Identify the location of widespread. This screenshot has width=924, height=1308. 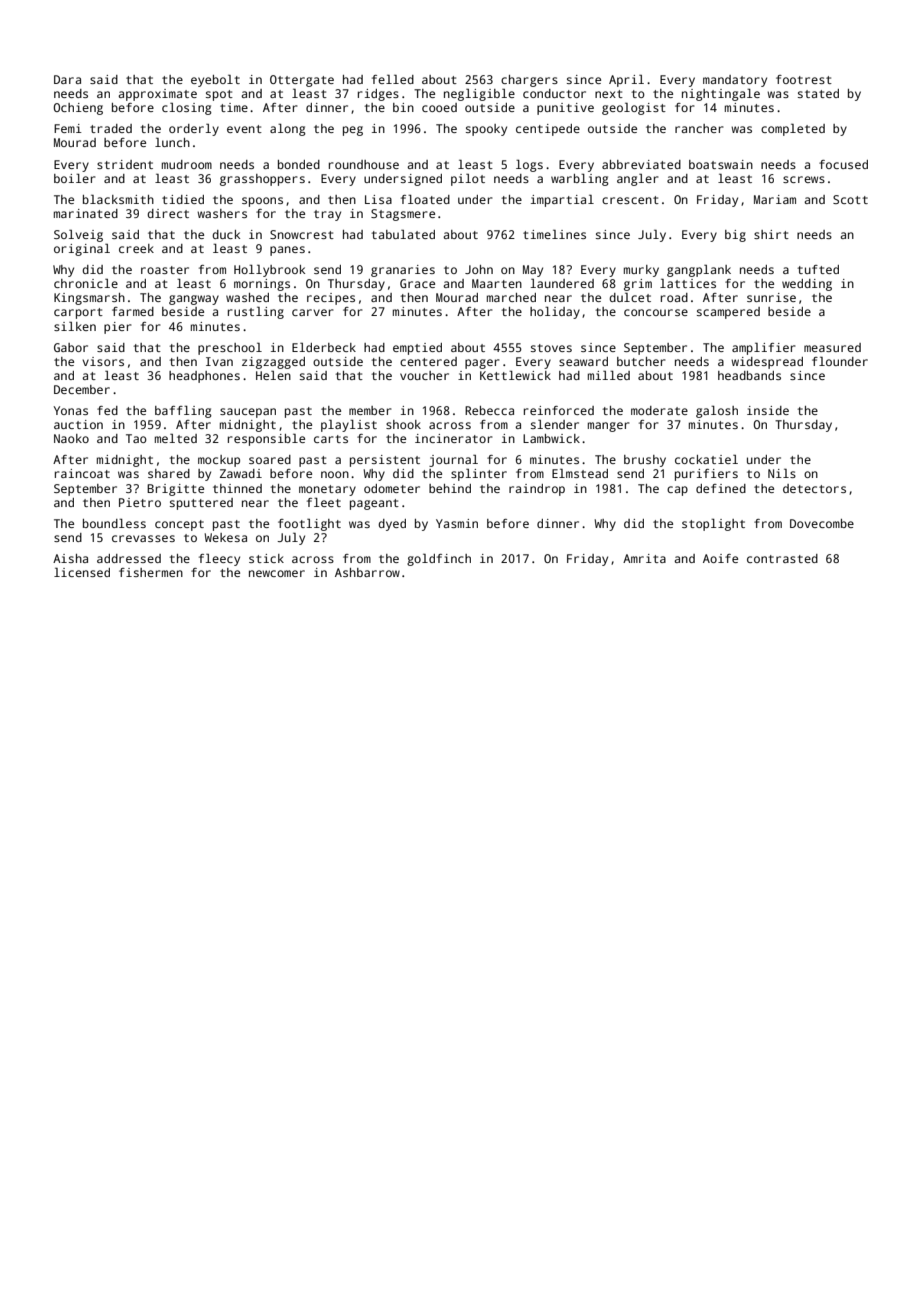
(767, 363).
